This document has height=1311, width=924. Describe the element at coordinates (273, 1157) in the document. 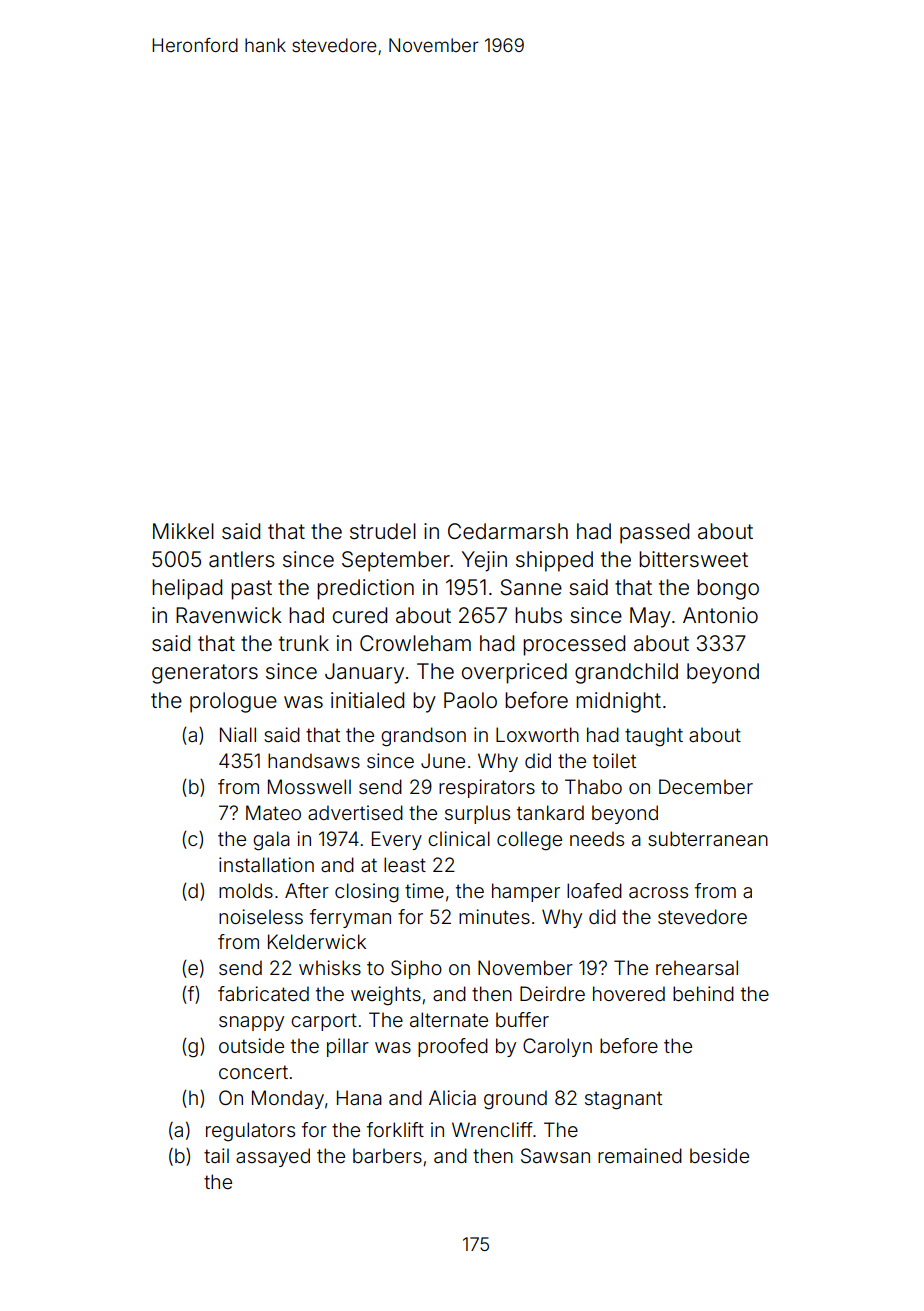

I see `assayed` at that location.
